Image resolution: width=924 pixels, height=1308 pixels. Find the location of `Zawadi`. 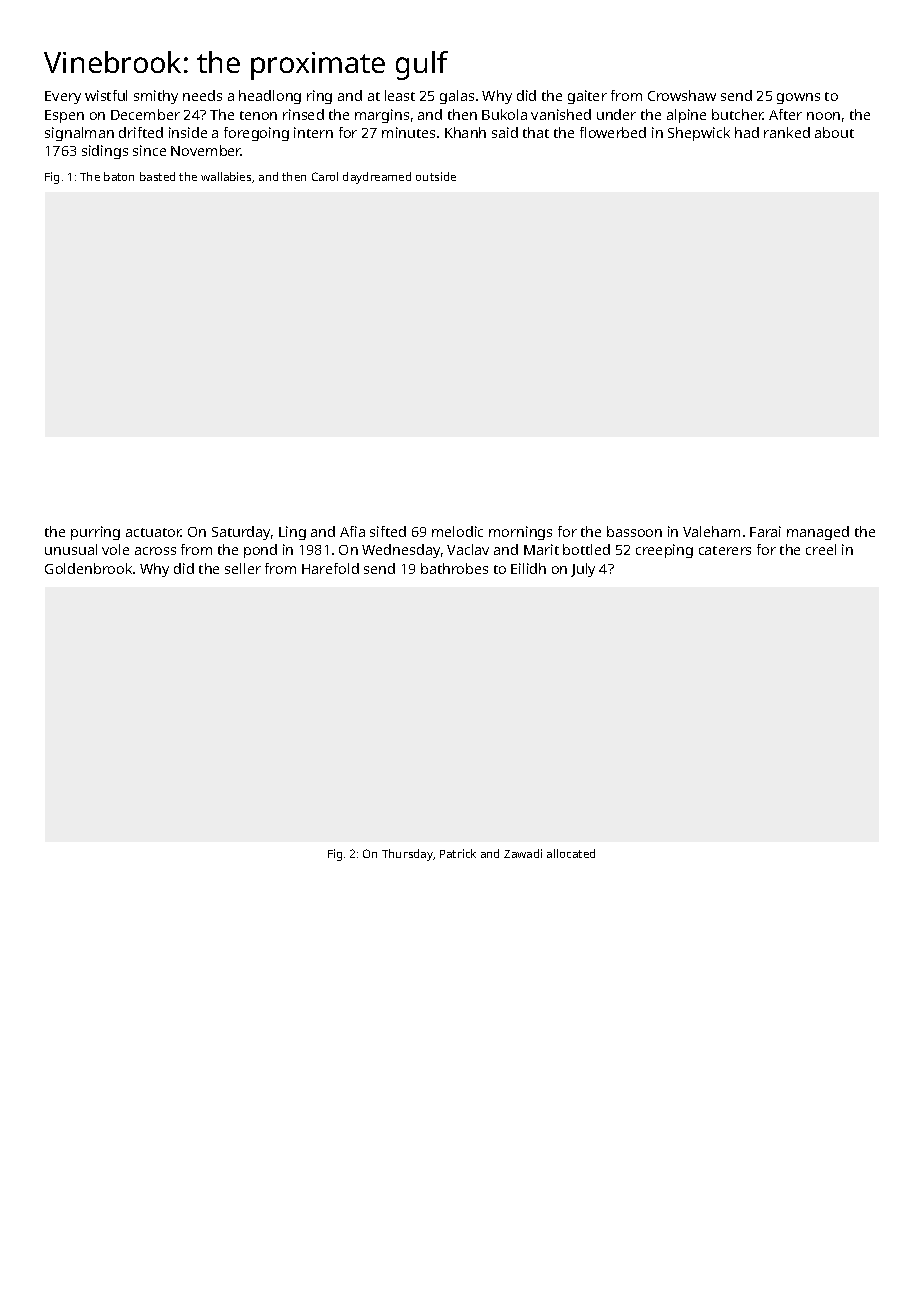

Zawadi is located at coordinates (523, 853).
